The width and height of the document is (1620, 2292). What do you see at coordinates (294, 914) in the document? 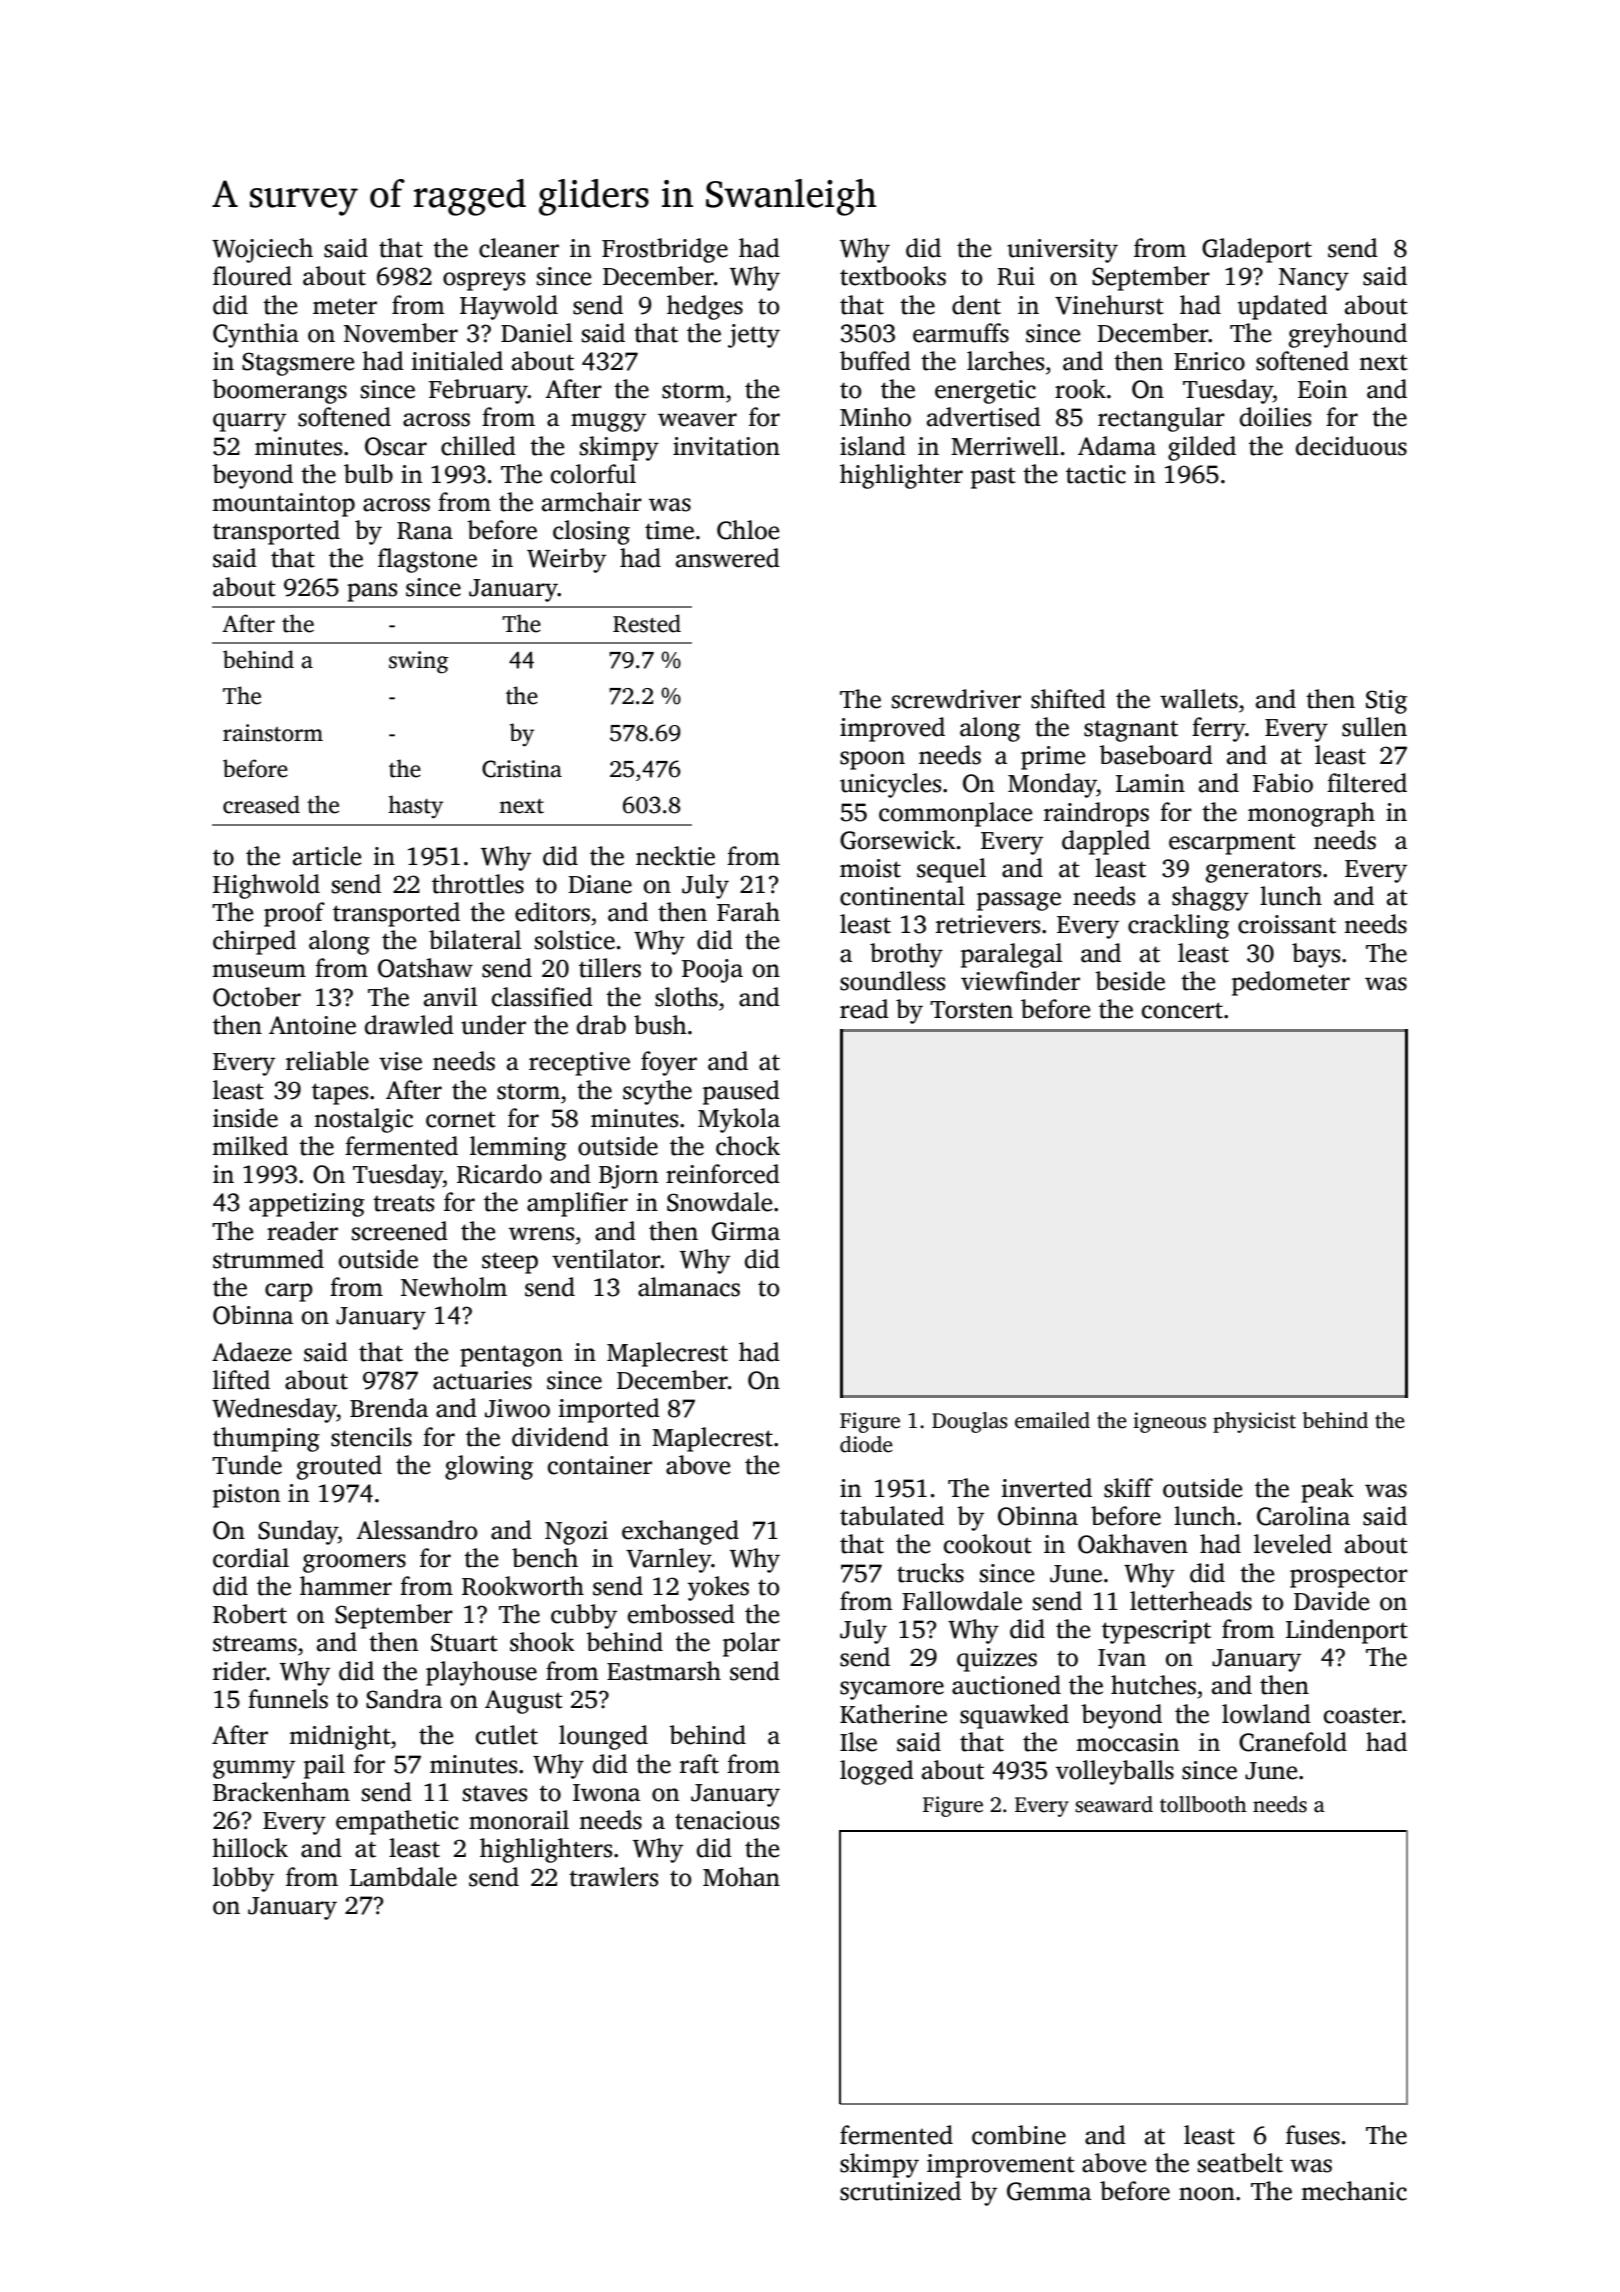
I see `proof` at bounding box center [294, 914].
